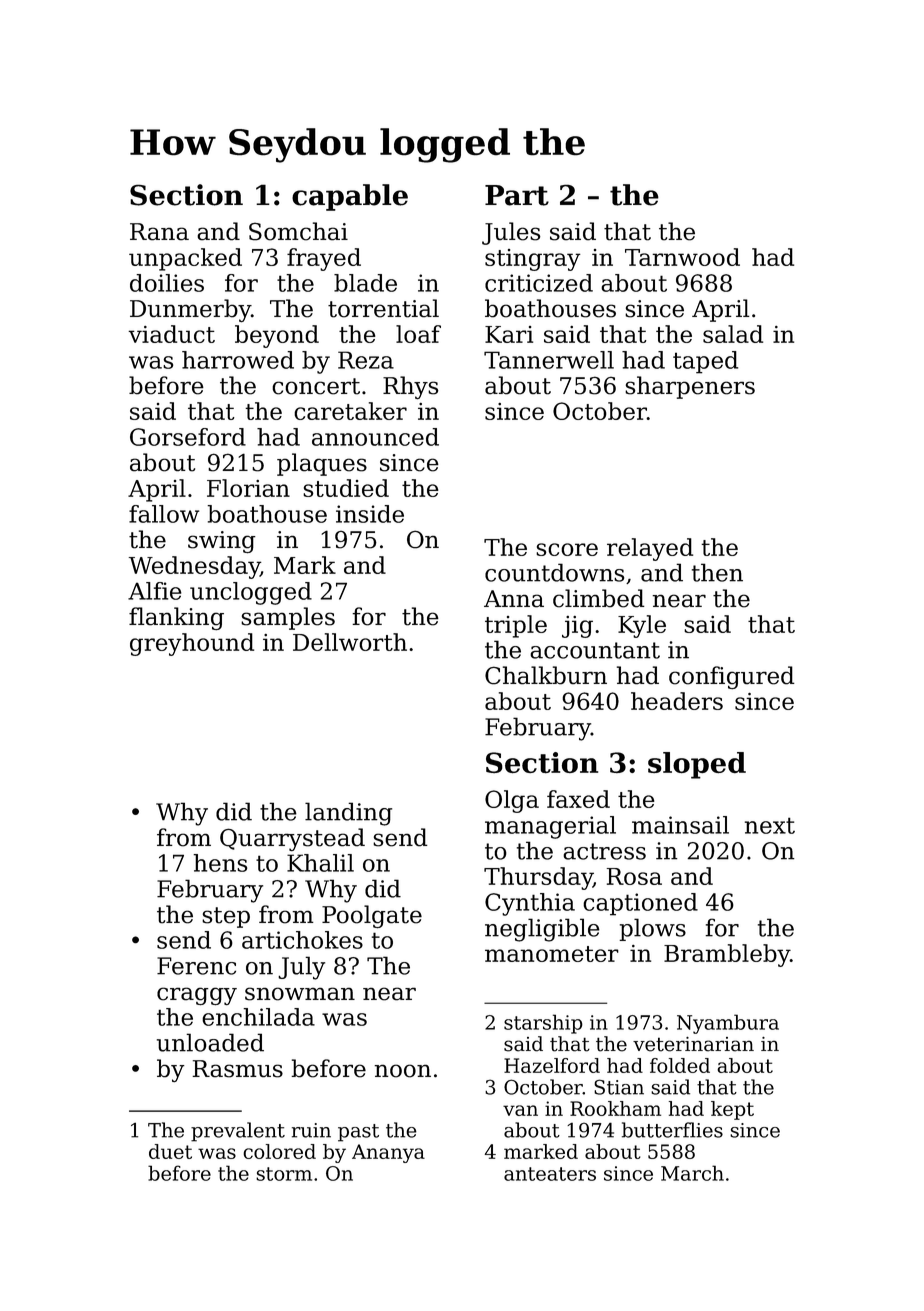  I want to click on landing, so click(348, 814).
